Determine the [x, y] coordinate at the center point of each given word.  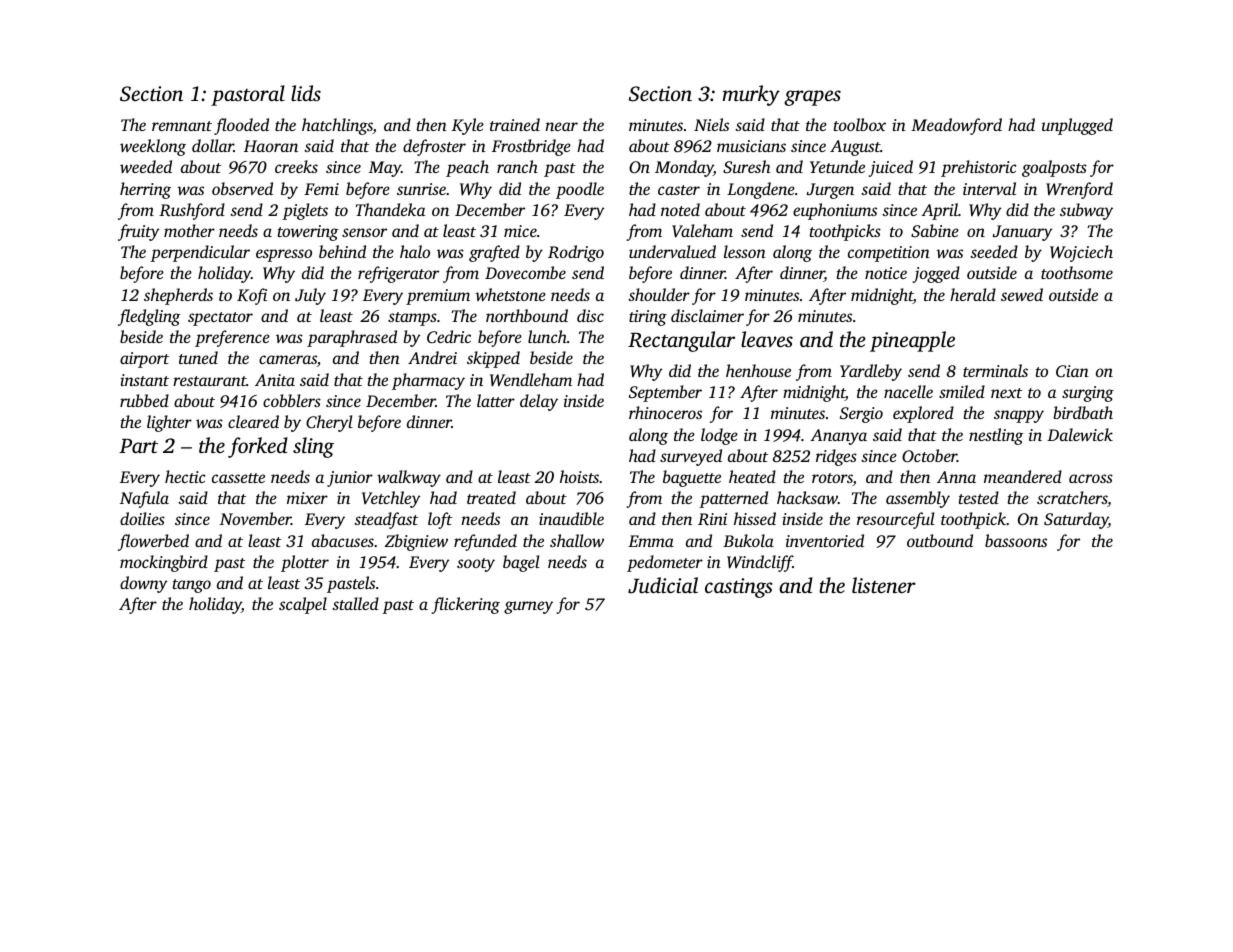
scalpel [303, 605]
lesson [745, 251]
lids [306, 93]
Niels [711, 124]
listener [884, 585]
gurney [528, 607]
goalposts [1054, 168]
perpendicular [200, 253]
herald [973, 294]
